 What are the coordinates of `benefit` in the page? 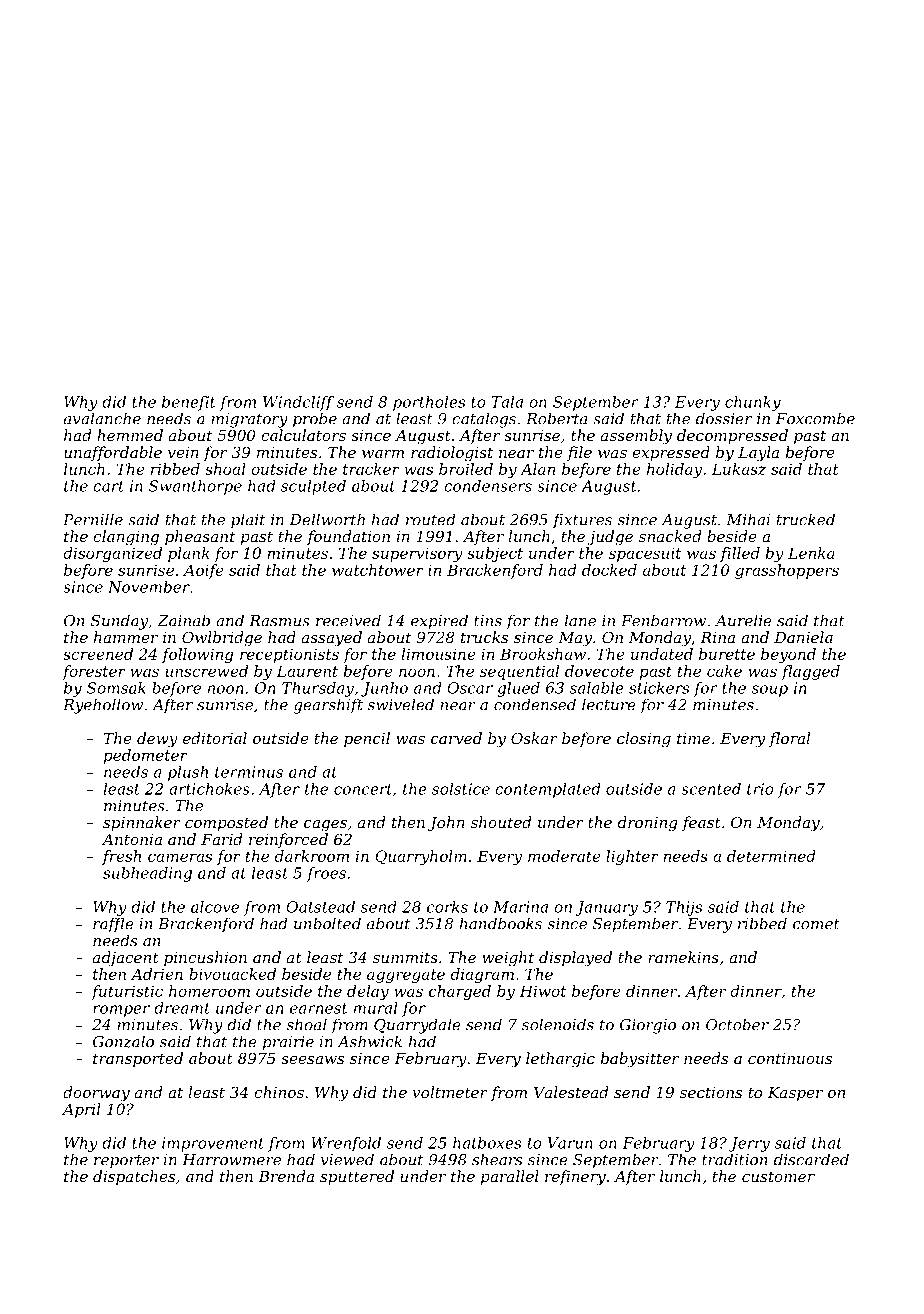 It's located at (189, 403).
